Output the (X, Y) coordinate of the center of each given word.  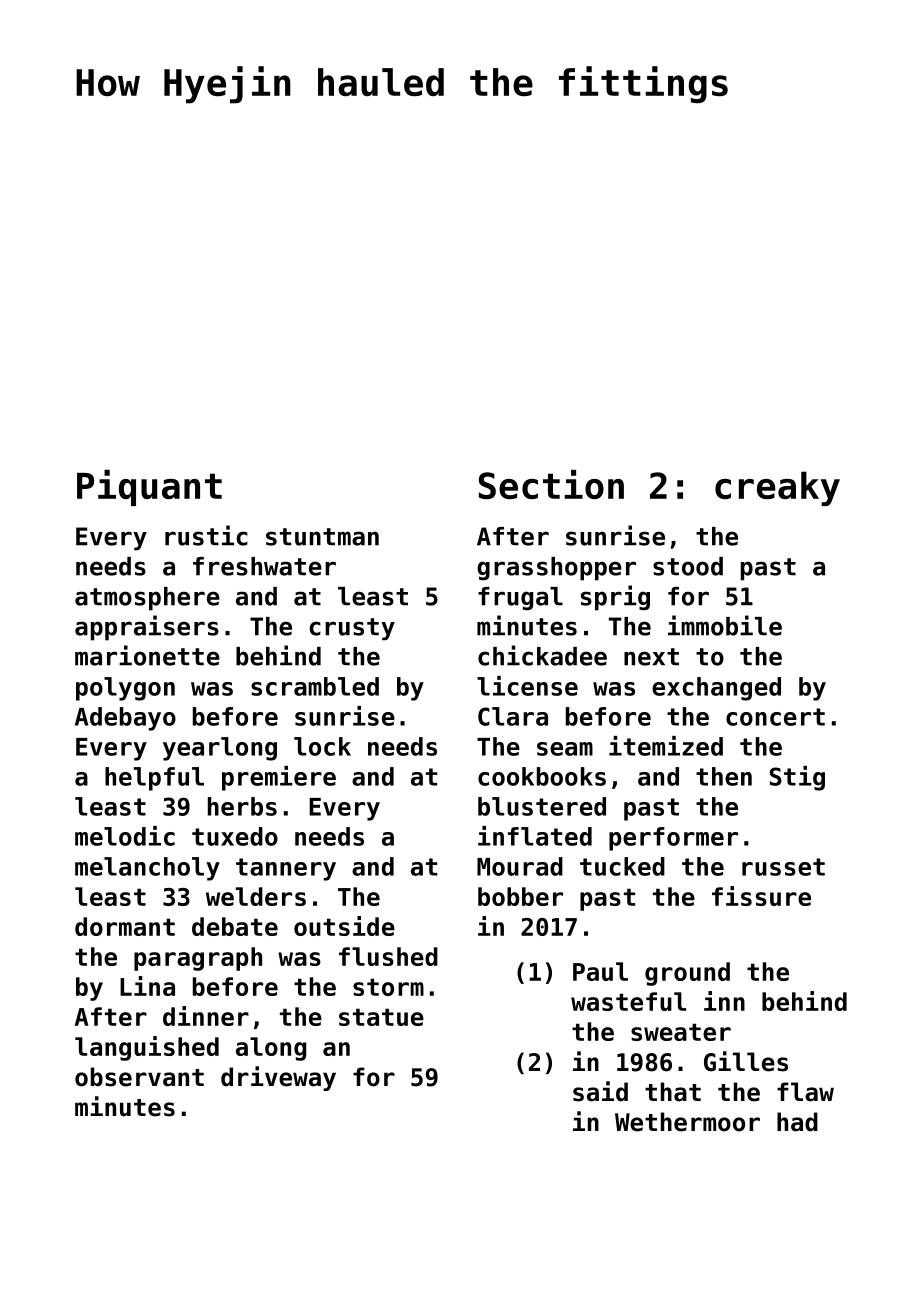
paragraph (198, 959)
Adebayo (125, 719)
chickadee (542, 655)
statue (381, 1017)
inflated (535, 836)
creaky (777, 488)
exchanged (716, 689)
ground (687, 974)
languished (147, 1048)
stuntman (322, 537)
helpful (154, 779)
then (724, 776)
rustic (206, 535)
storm (388, 987)
